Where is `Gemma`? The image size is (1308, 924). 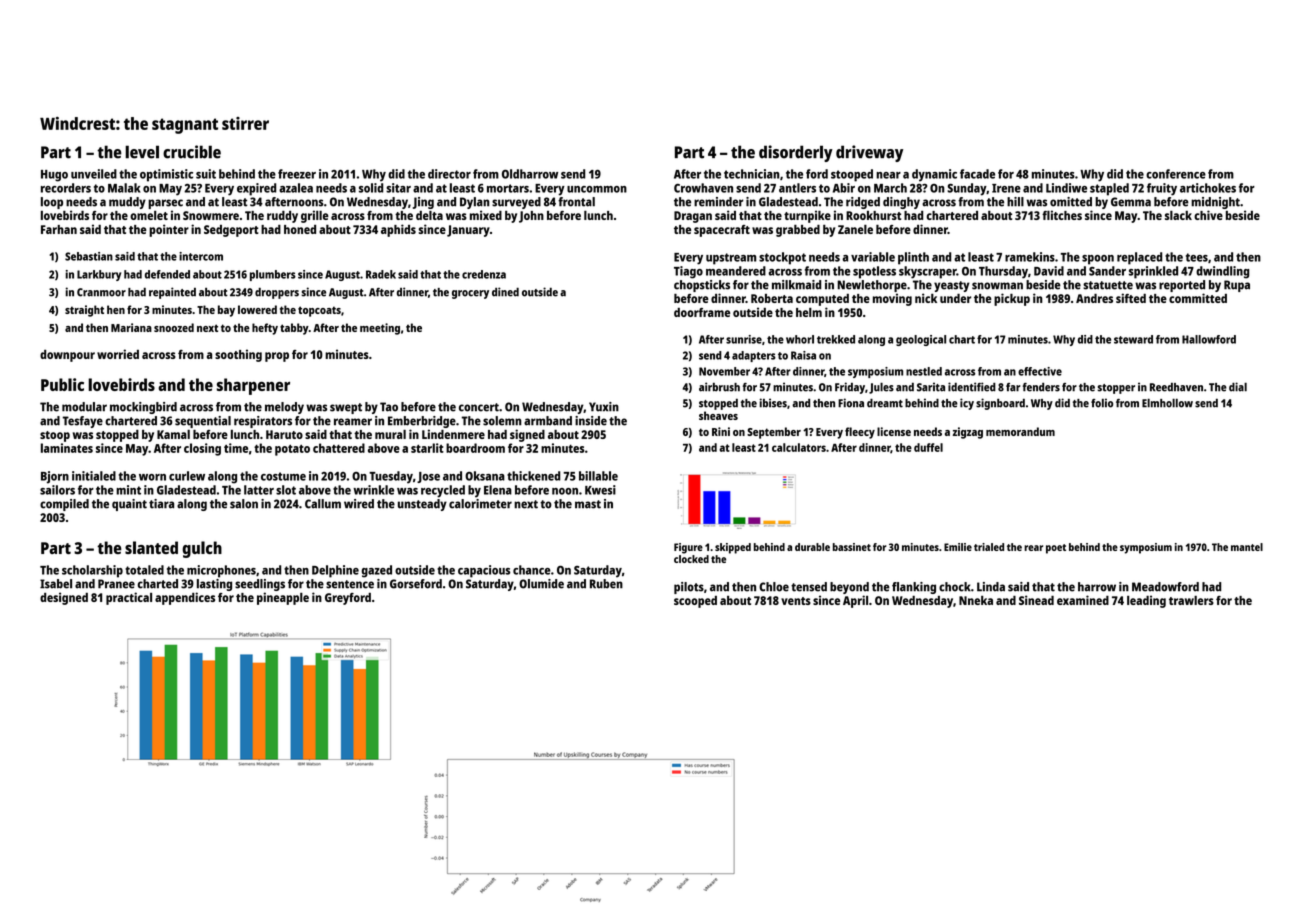 Gemma is located at coordinates (1131, 202).
